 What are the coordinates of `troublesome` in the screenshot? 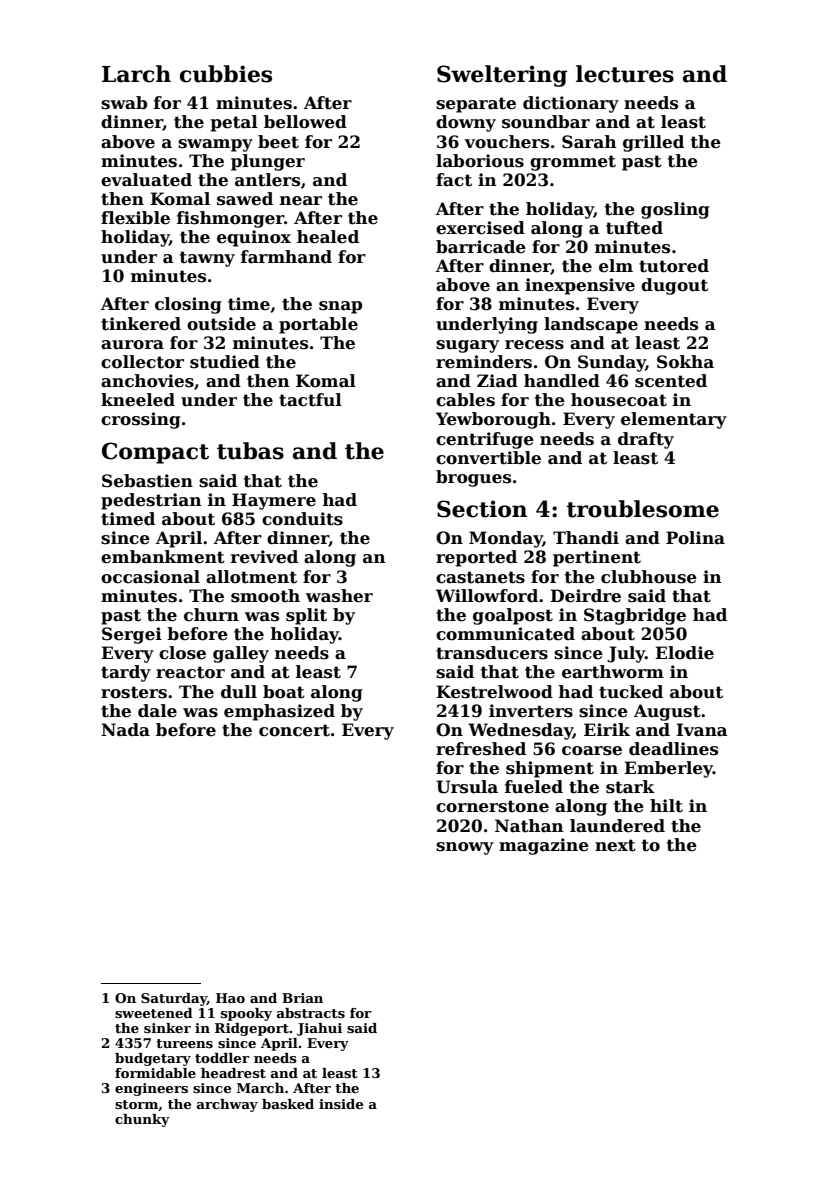 It's located at (642, 509).
